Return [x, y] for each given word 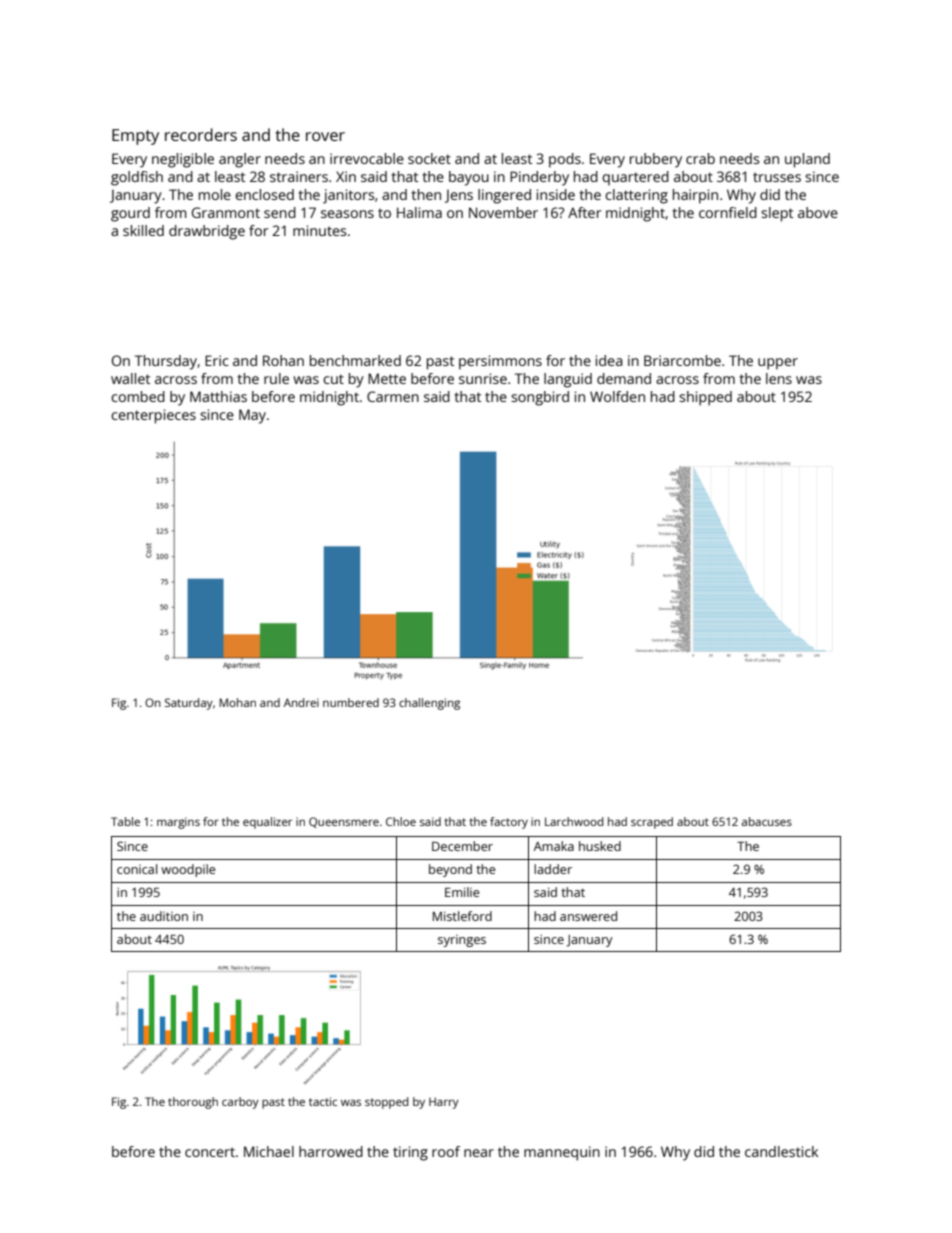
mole [215, 194]
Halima [419, 212]
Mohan [237, 702]
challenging [429, 704]
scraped [652, 823]
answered [588, 916]
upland [807, 160]
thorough [193, 1103]
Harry [444, 1103]
